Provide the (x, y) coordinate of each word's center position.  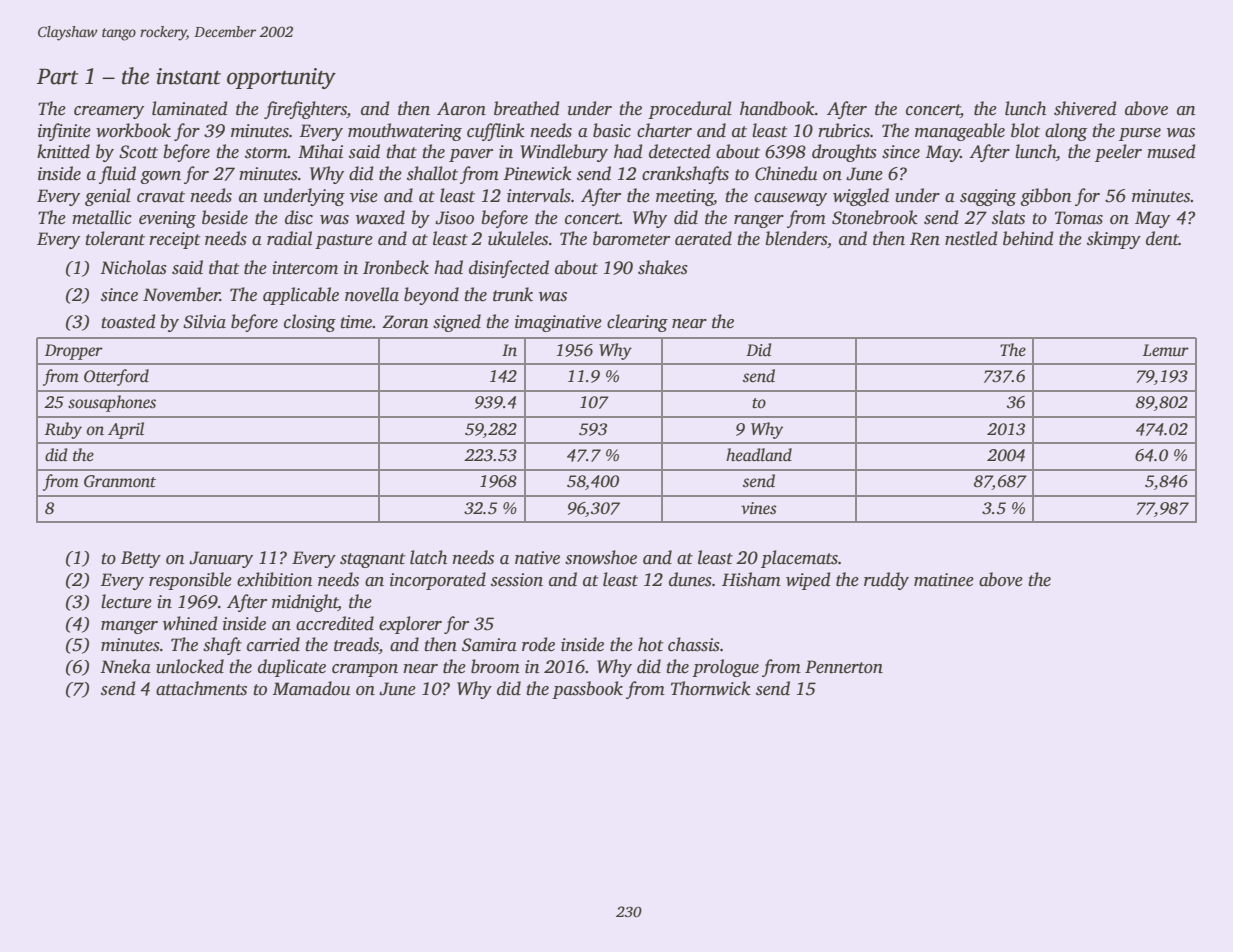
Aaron (461, 109)
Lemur (1166, 350)
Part (57, 76)
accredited (335, 623)
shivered (1085, 108)
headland (759, 455)
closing (310, 323)
